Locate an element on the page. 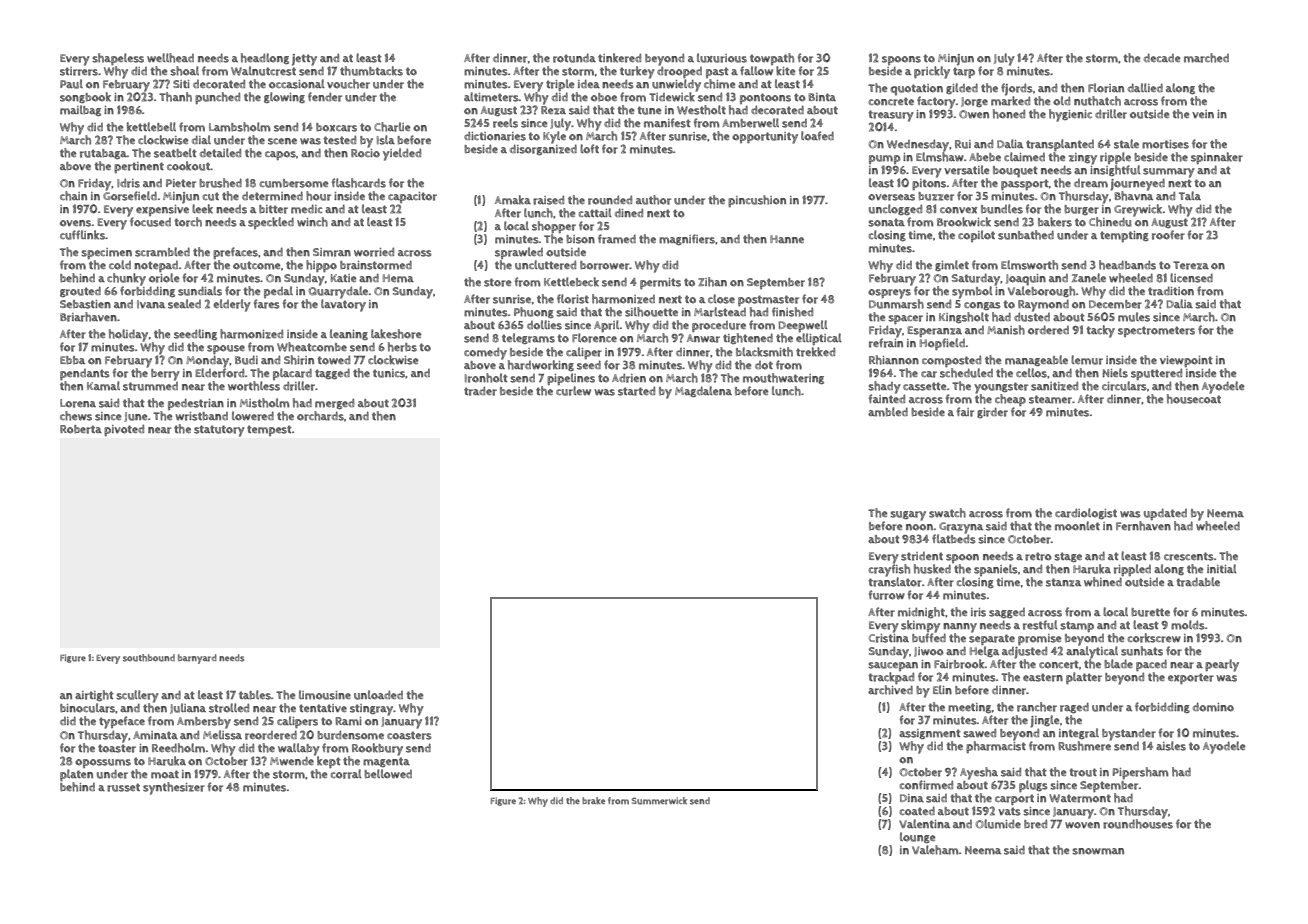  jetty is located at coordinates (304, 60).
